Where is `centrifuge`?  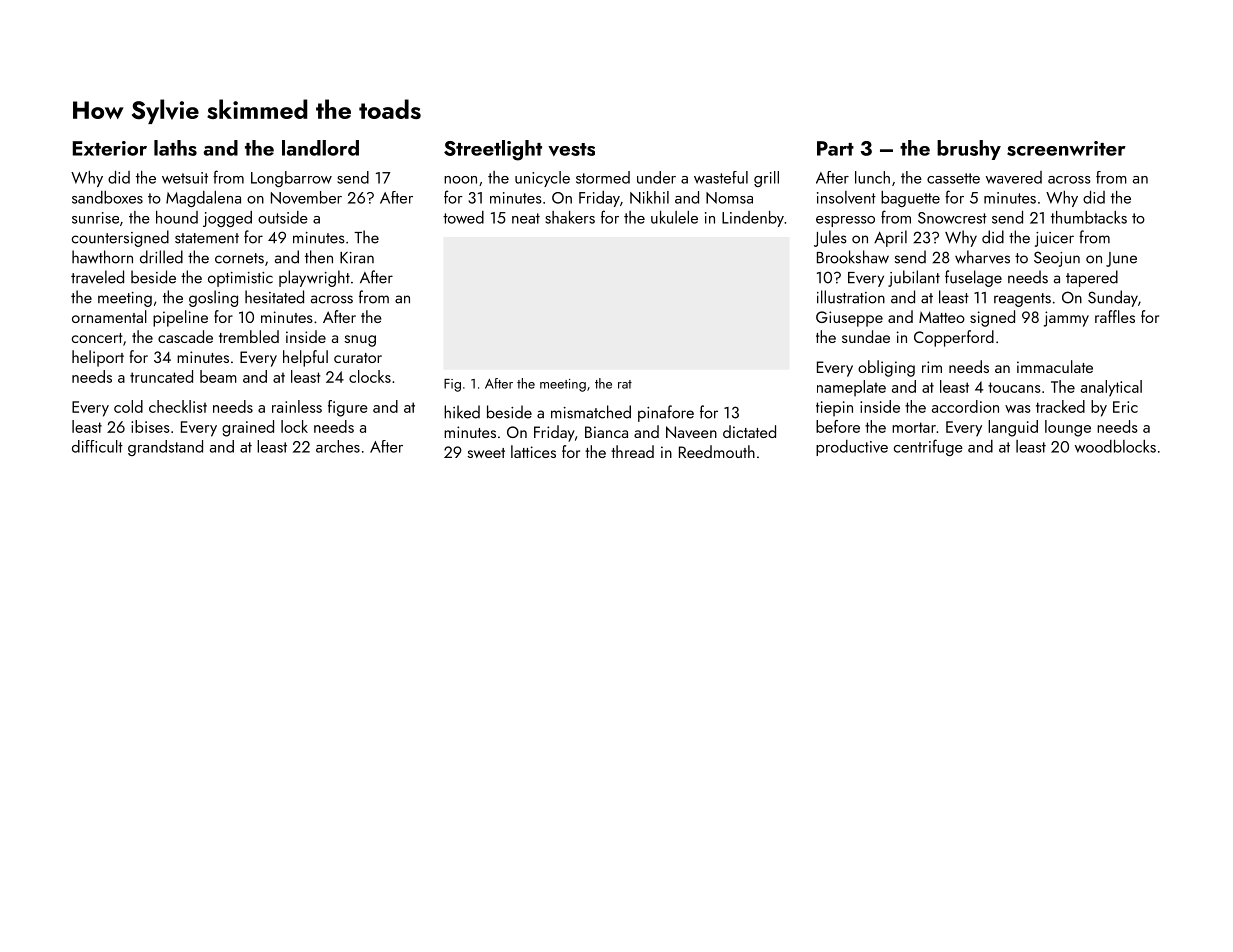 centrifuge is located at coordinates (928, 447).
